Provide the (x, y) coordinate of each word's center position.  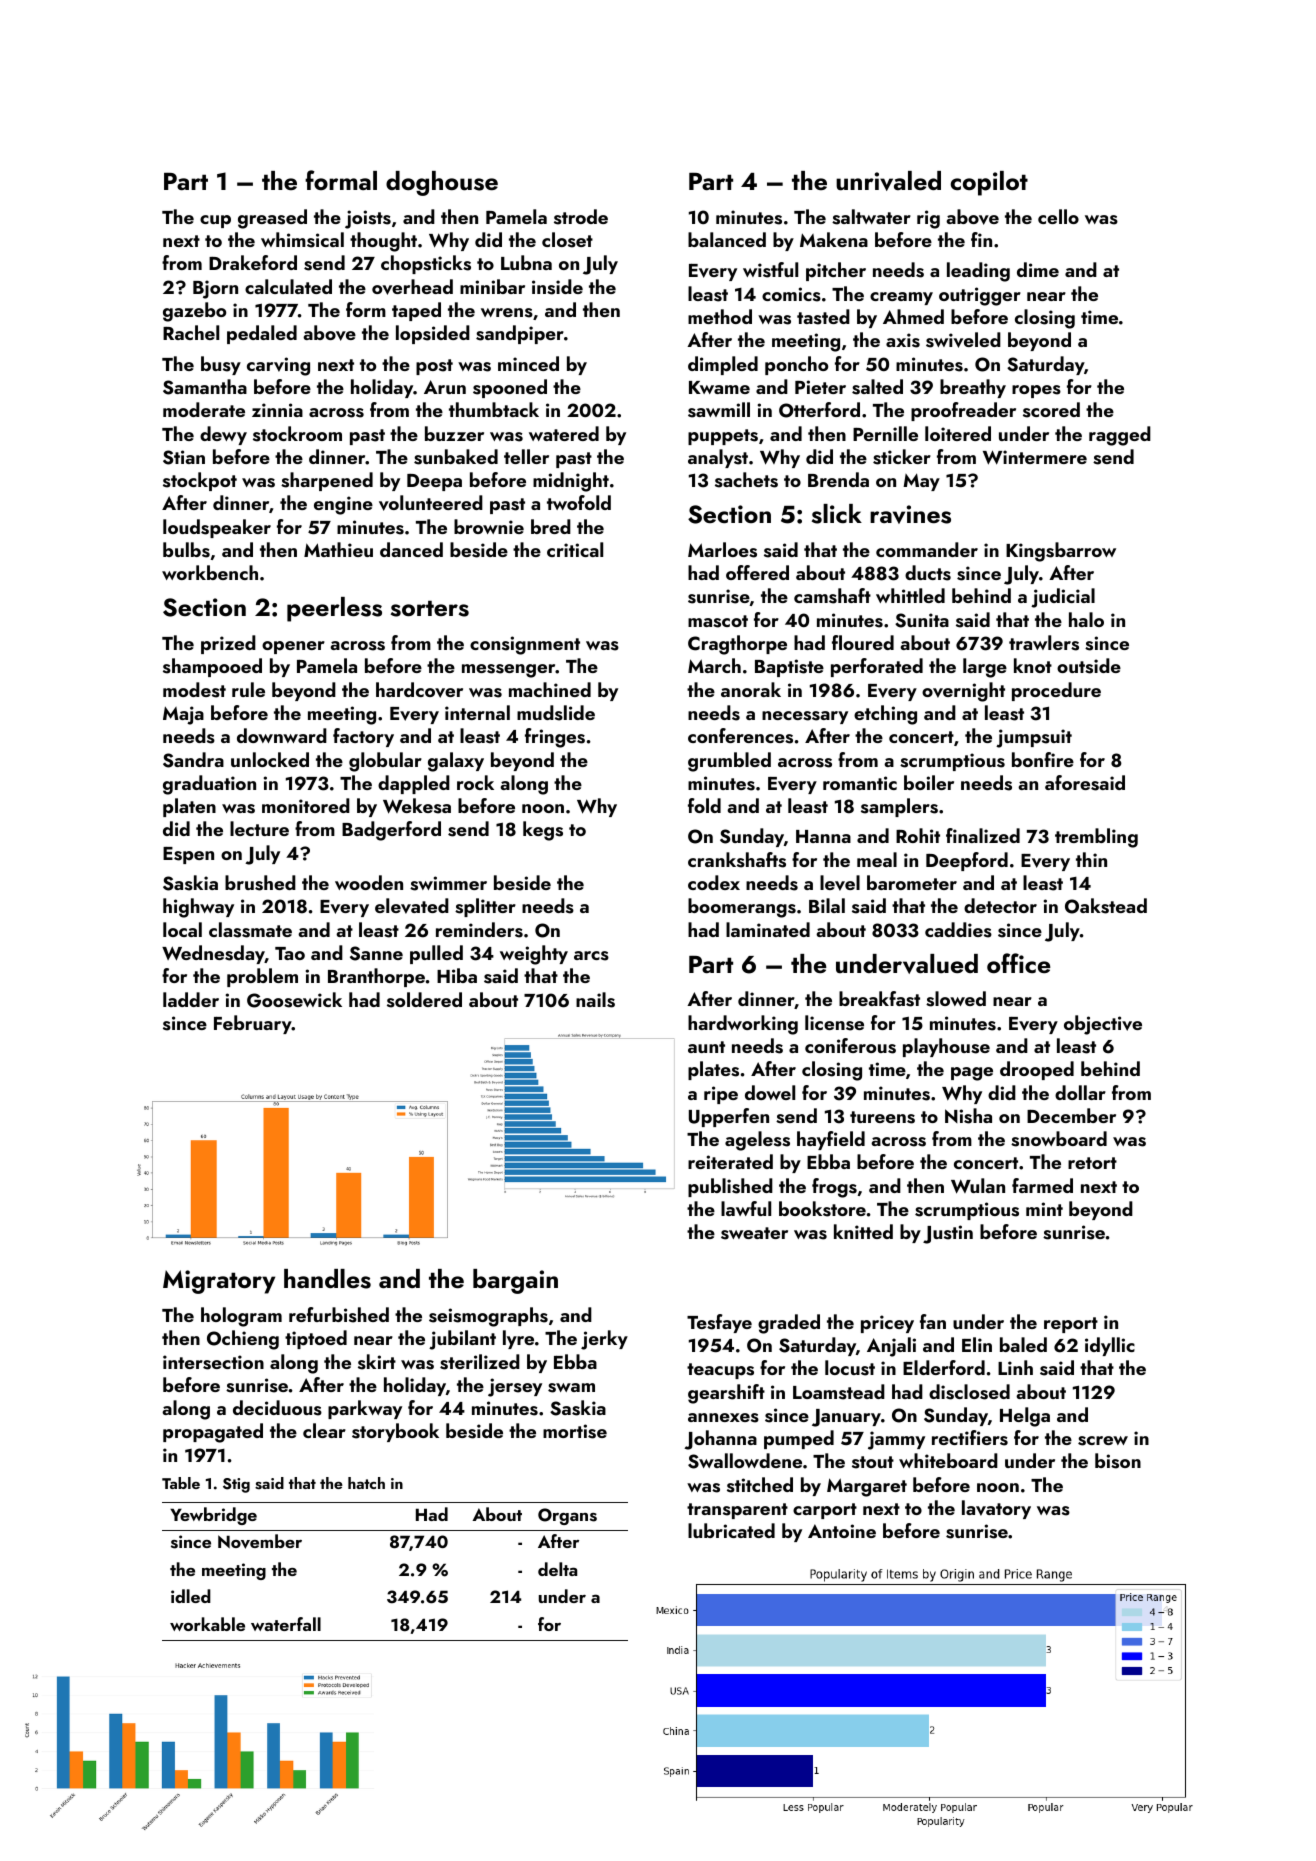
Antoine (842, 1531)
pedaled (262, 334)
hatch (366, 1483)
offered (757, 572)
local (182, 929)
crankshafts (737, 860)
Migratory (219, 1282)
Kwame (719, 387)
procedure (1056, 691)
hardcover (419, 690)
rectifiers (970, 1438)
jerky (604, 1340)
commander (927, 549)
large (985, 668)
